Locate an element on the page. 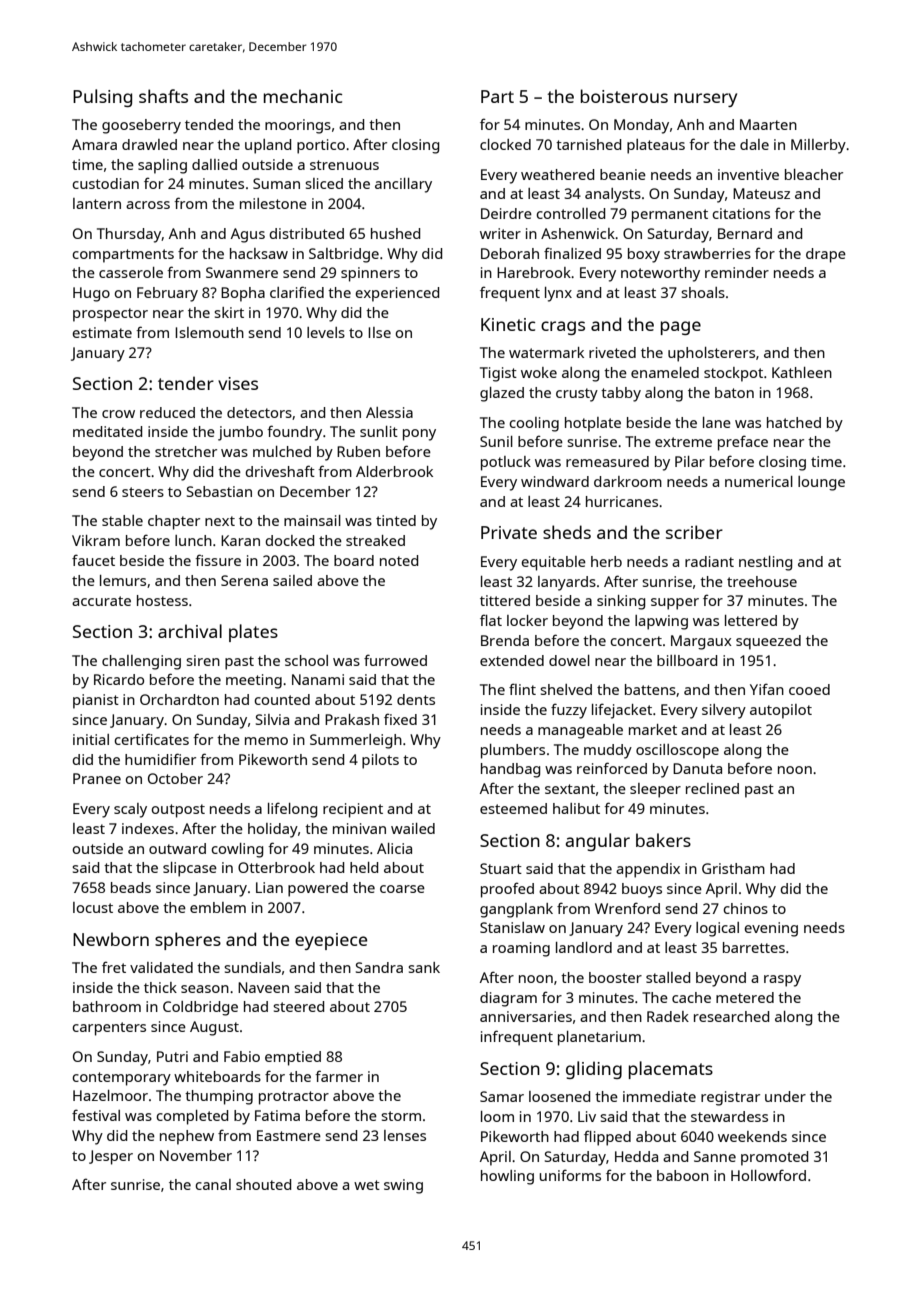 The image size is (924, 1308). detectors is located at coordinates (259, 412).
